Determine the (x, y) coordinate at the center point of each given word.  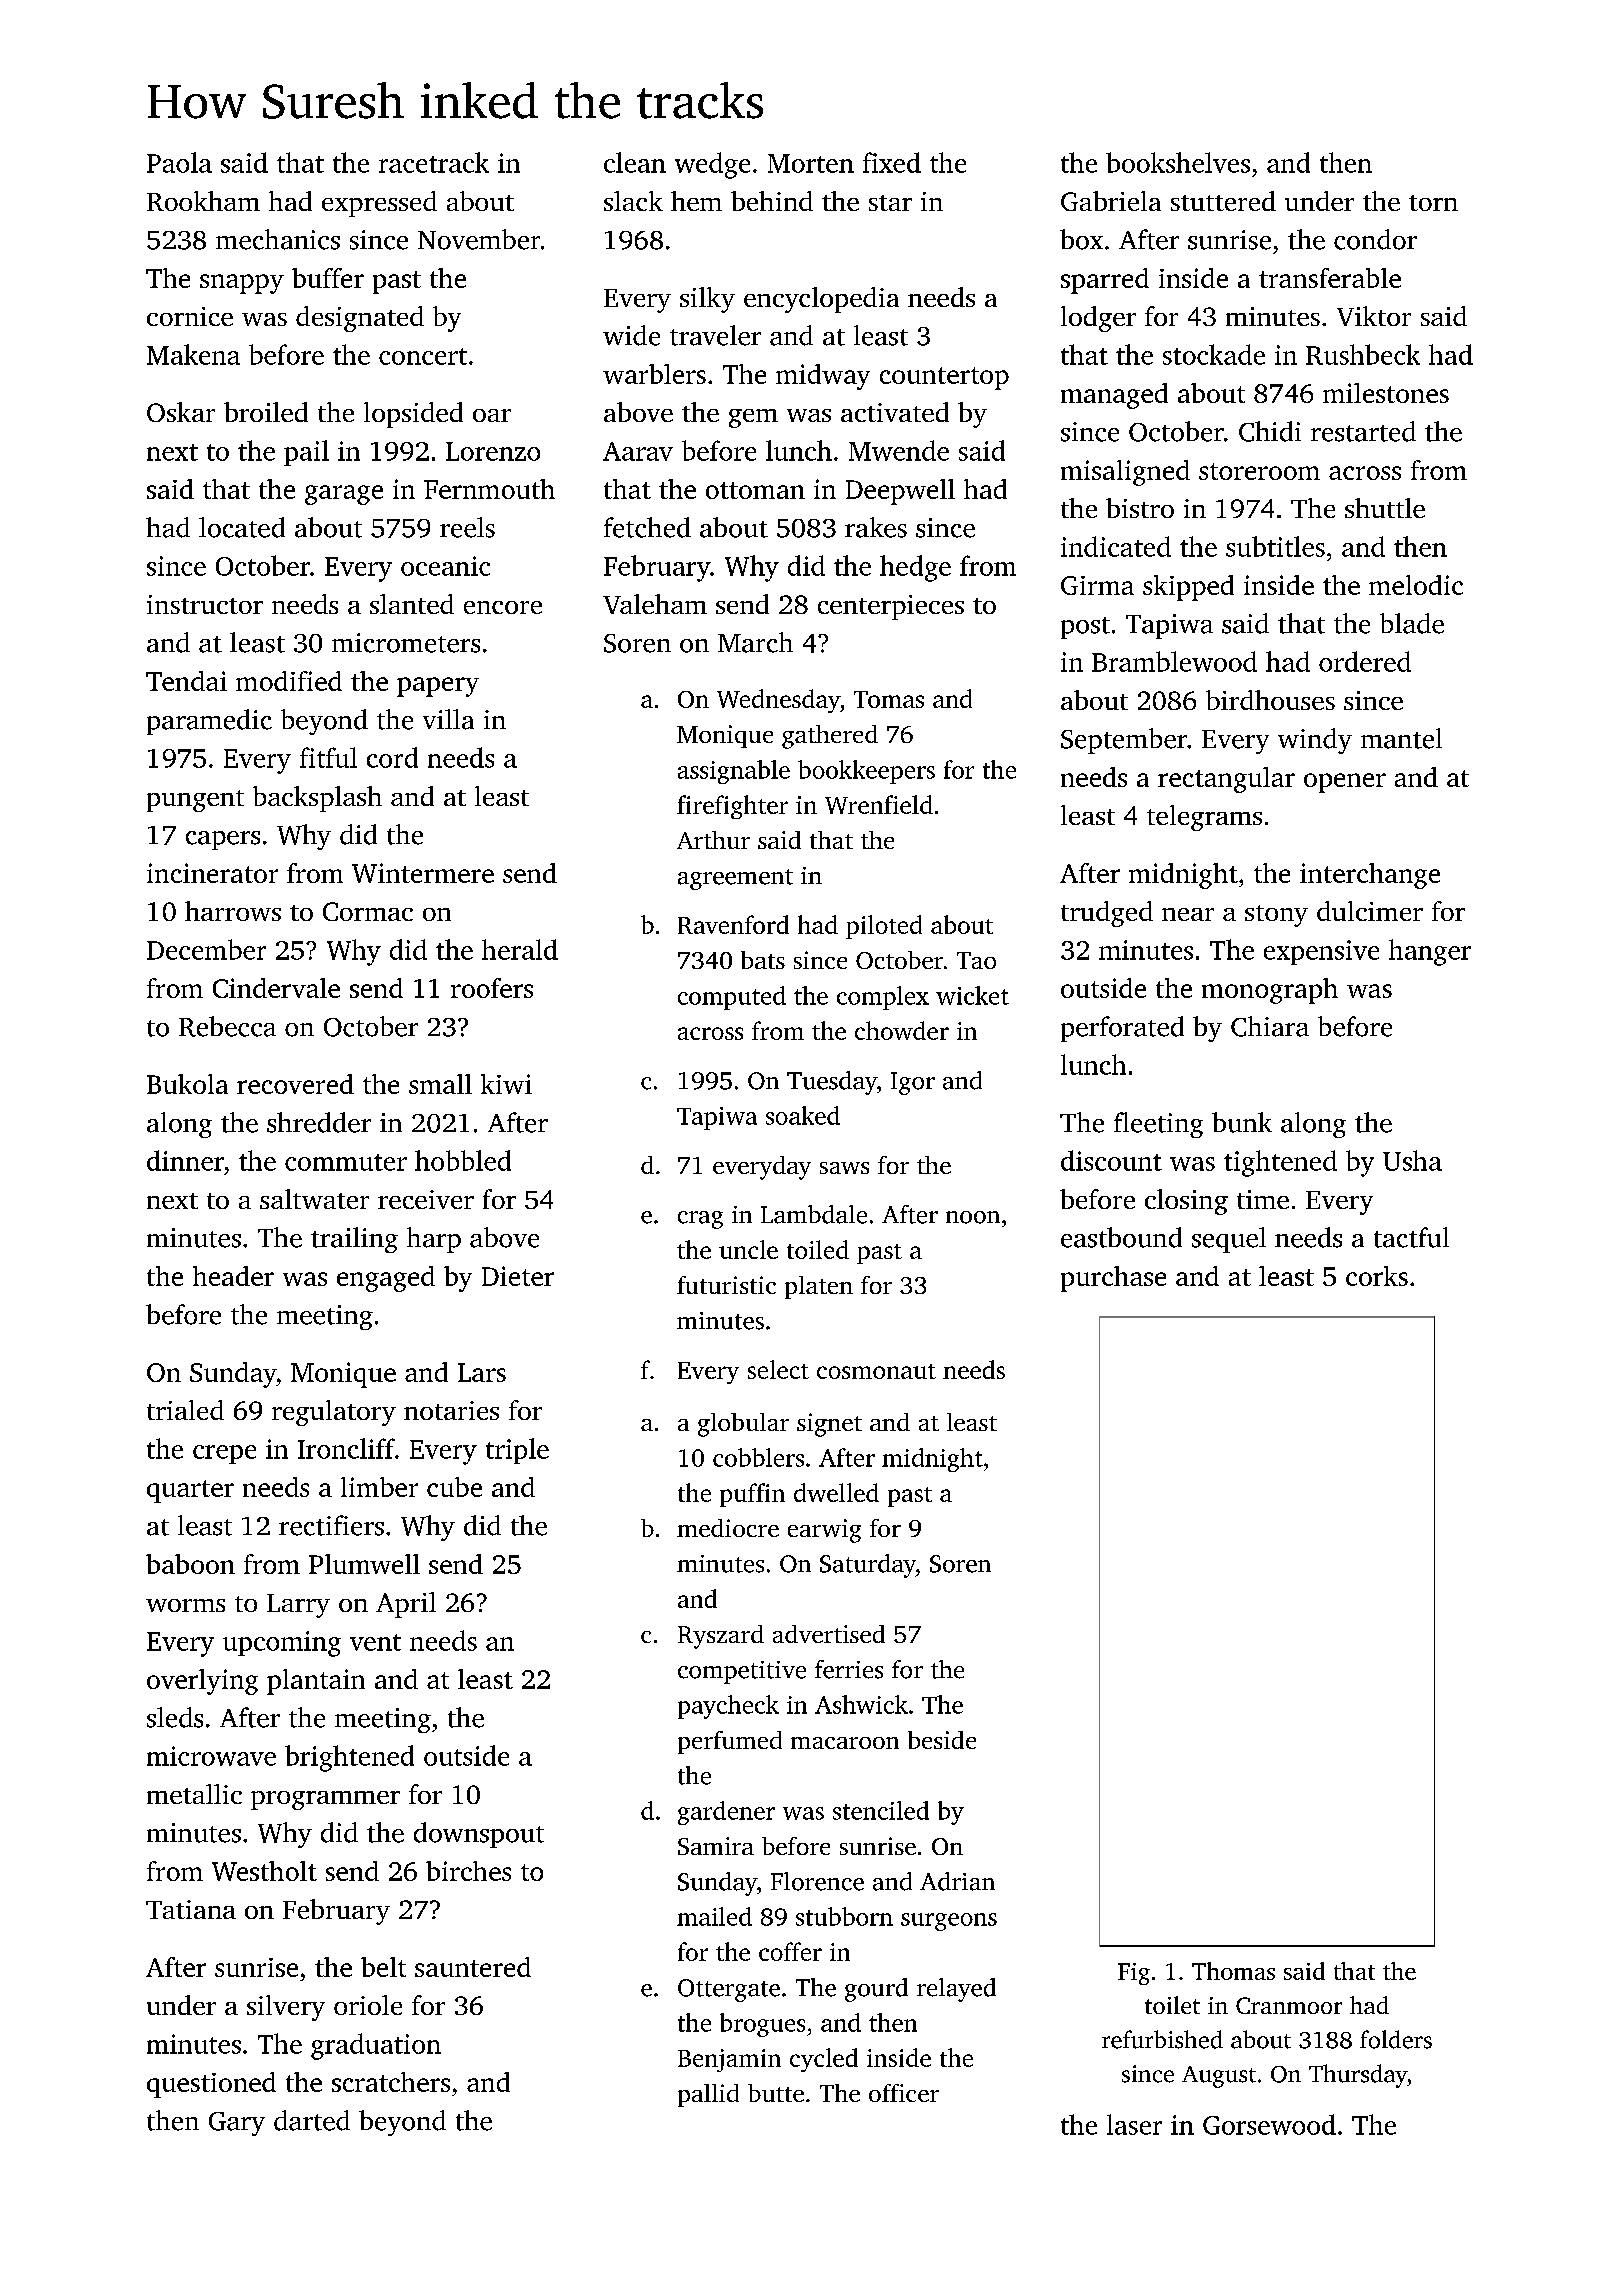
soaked (803, 1115)
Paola (179, 162)
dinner (185, 1160)
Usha (1412, 1160)
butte (776, 2093)
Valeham (655, 604)
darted (312, 2120)
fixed (892, 162)
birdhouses (1270, 700)
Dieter (518, 1276)
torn (1433, 203)
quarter (190, 1491)
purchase (1113, 1279)
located (242, 527)
